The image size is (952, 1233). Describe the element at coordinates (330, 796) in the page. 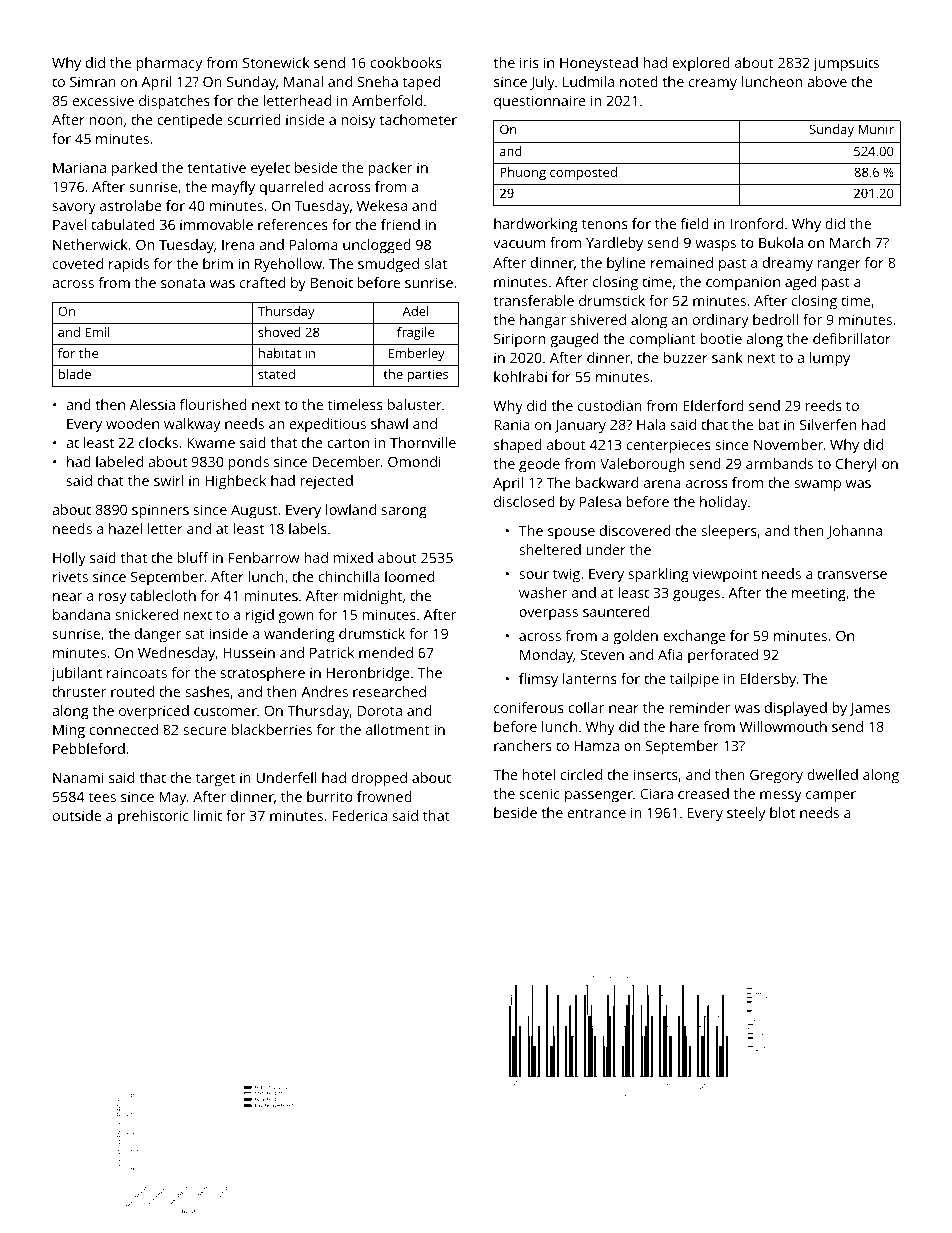

I see `burrito` at that location.
